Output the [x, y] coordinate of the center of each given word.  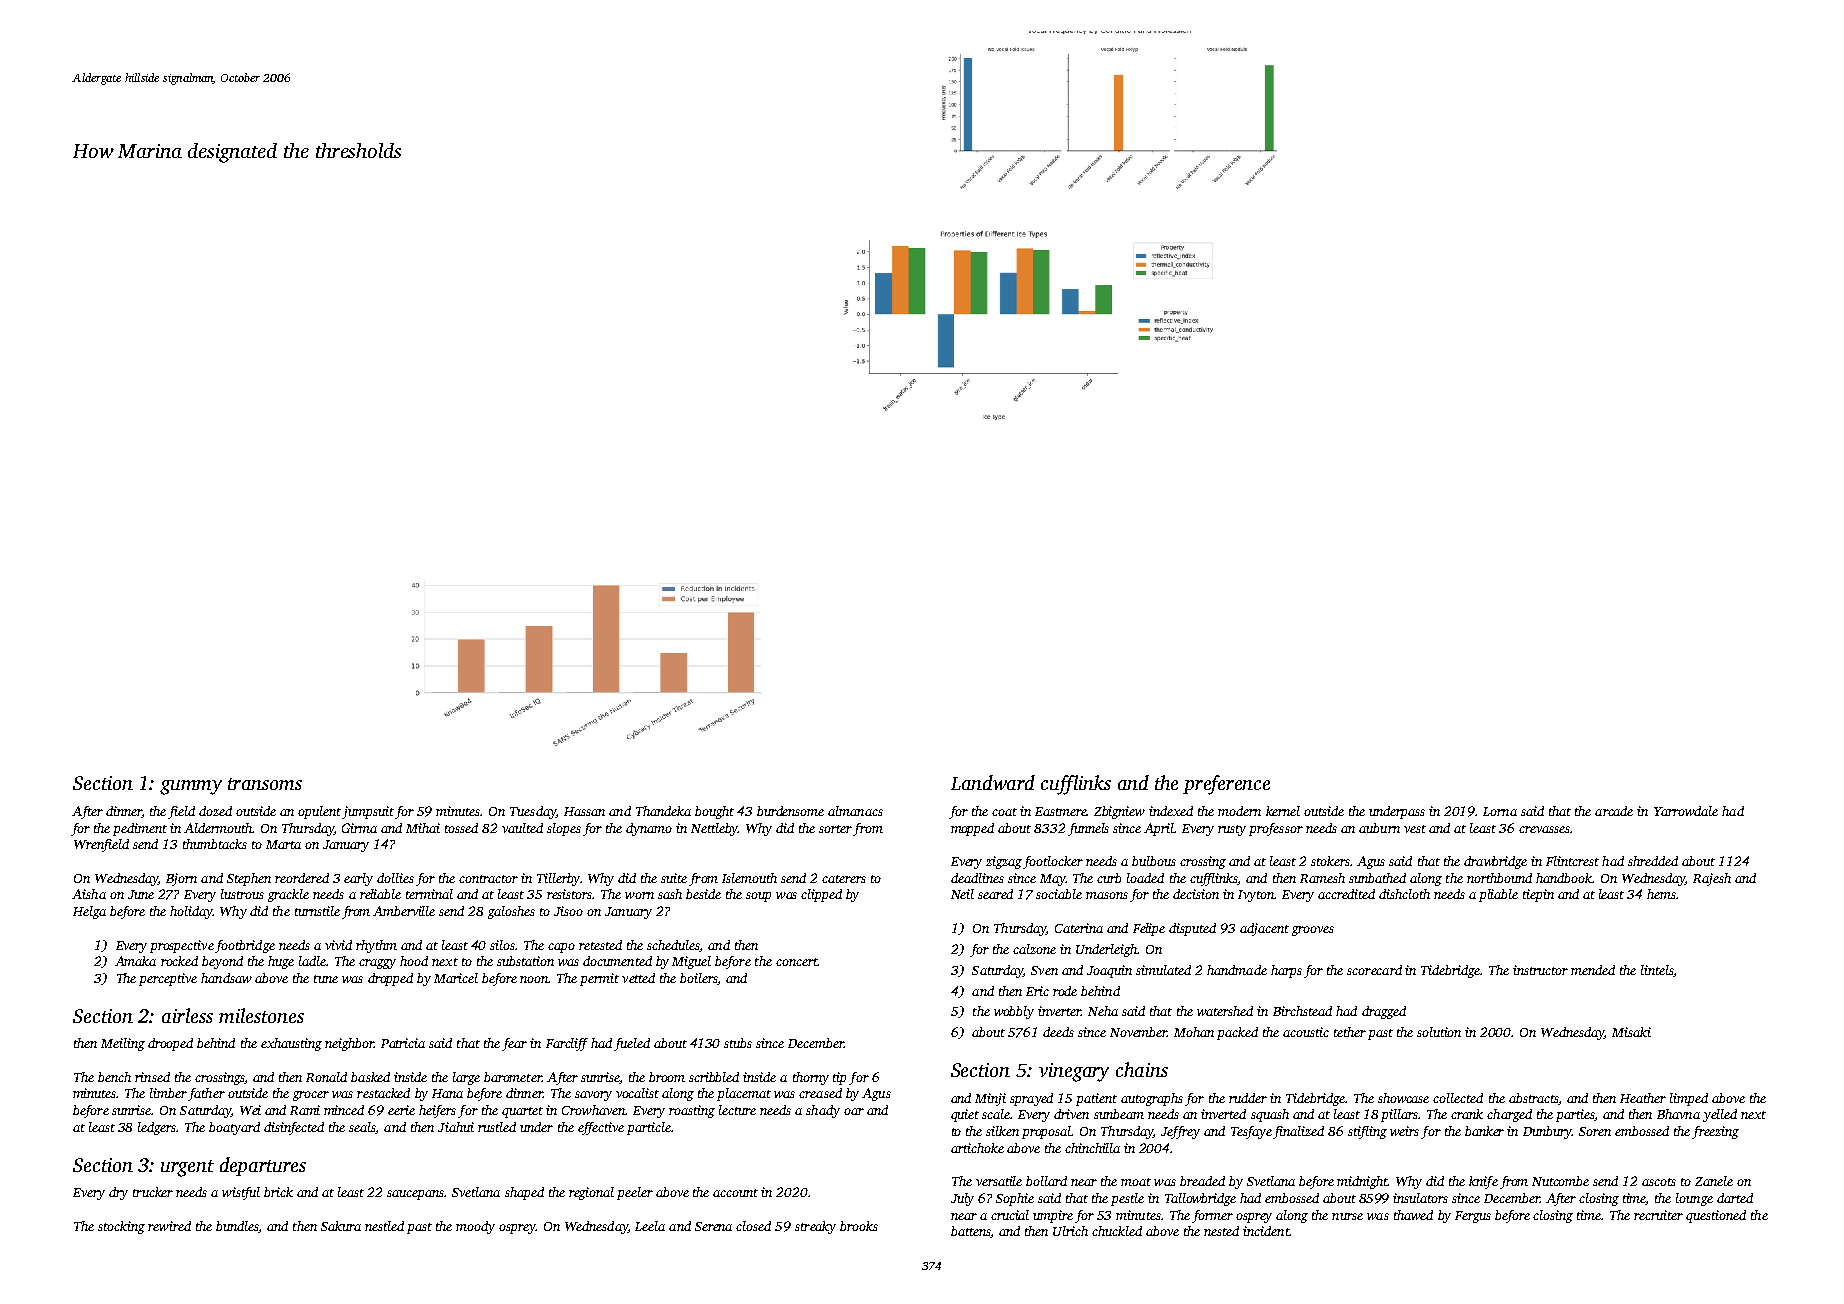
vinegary [1074, 1072]
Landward [993, 782]
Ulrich [1070, 1231]
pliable [1498, 895]
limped [1689, 1099]
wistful [241, 1193]
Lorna [1500, 811]
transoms [265, 784]
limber [168, 1093]
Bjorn [181, 879]
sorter [835, 829]
